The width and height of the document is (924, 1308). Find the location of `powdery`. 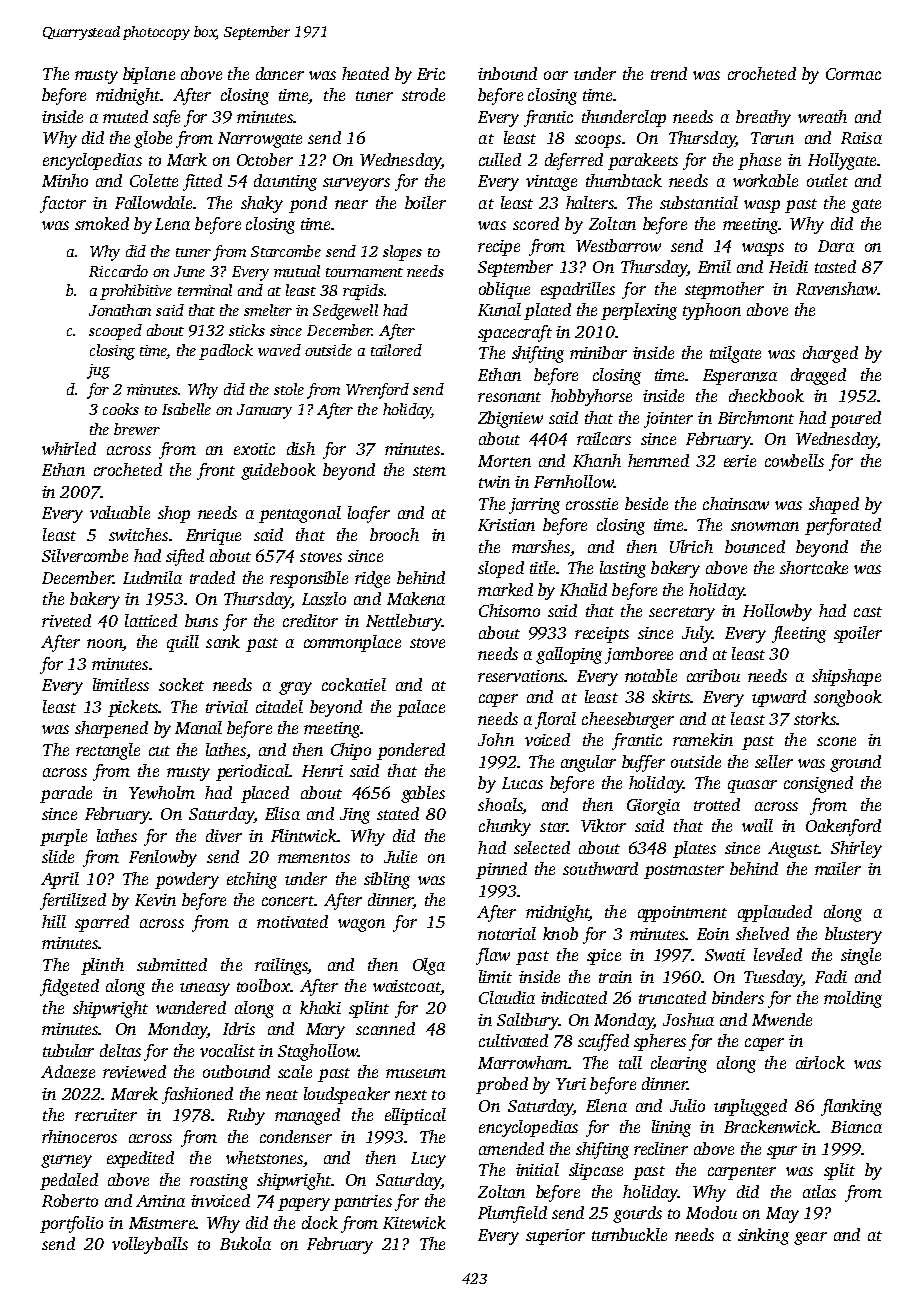

powdery is located at coordinates (187, 880).
